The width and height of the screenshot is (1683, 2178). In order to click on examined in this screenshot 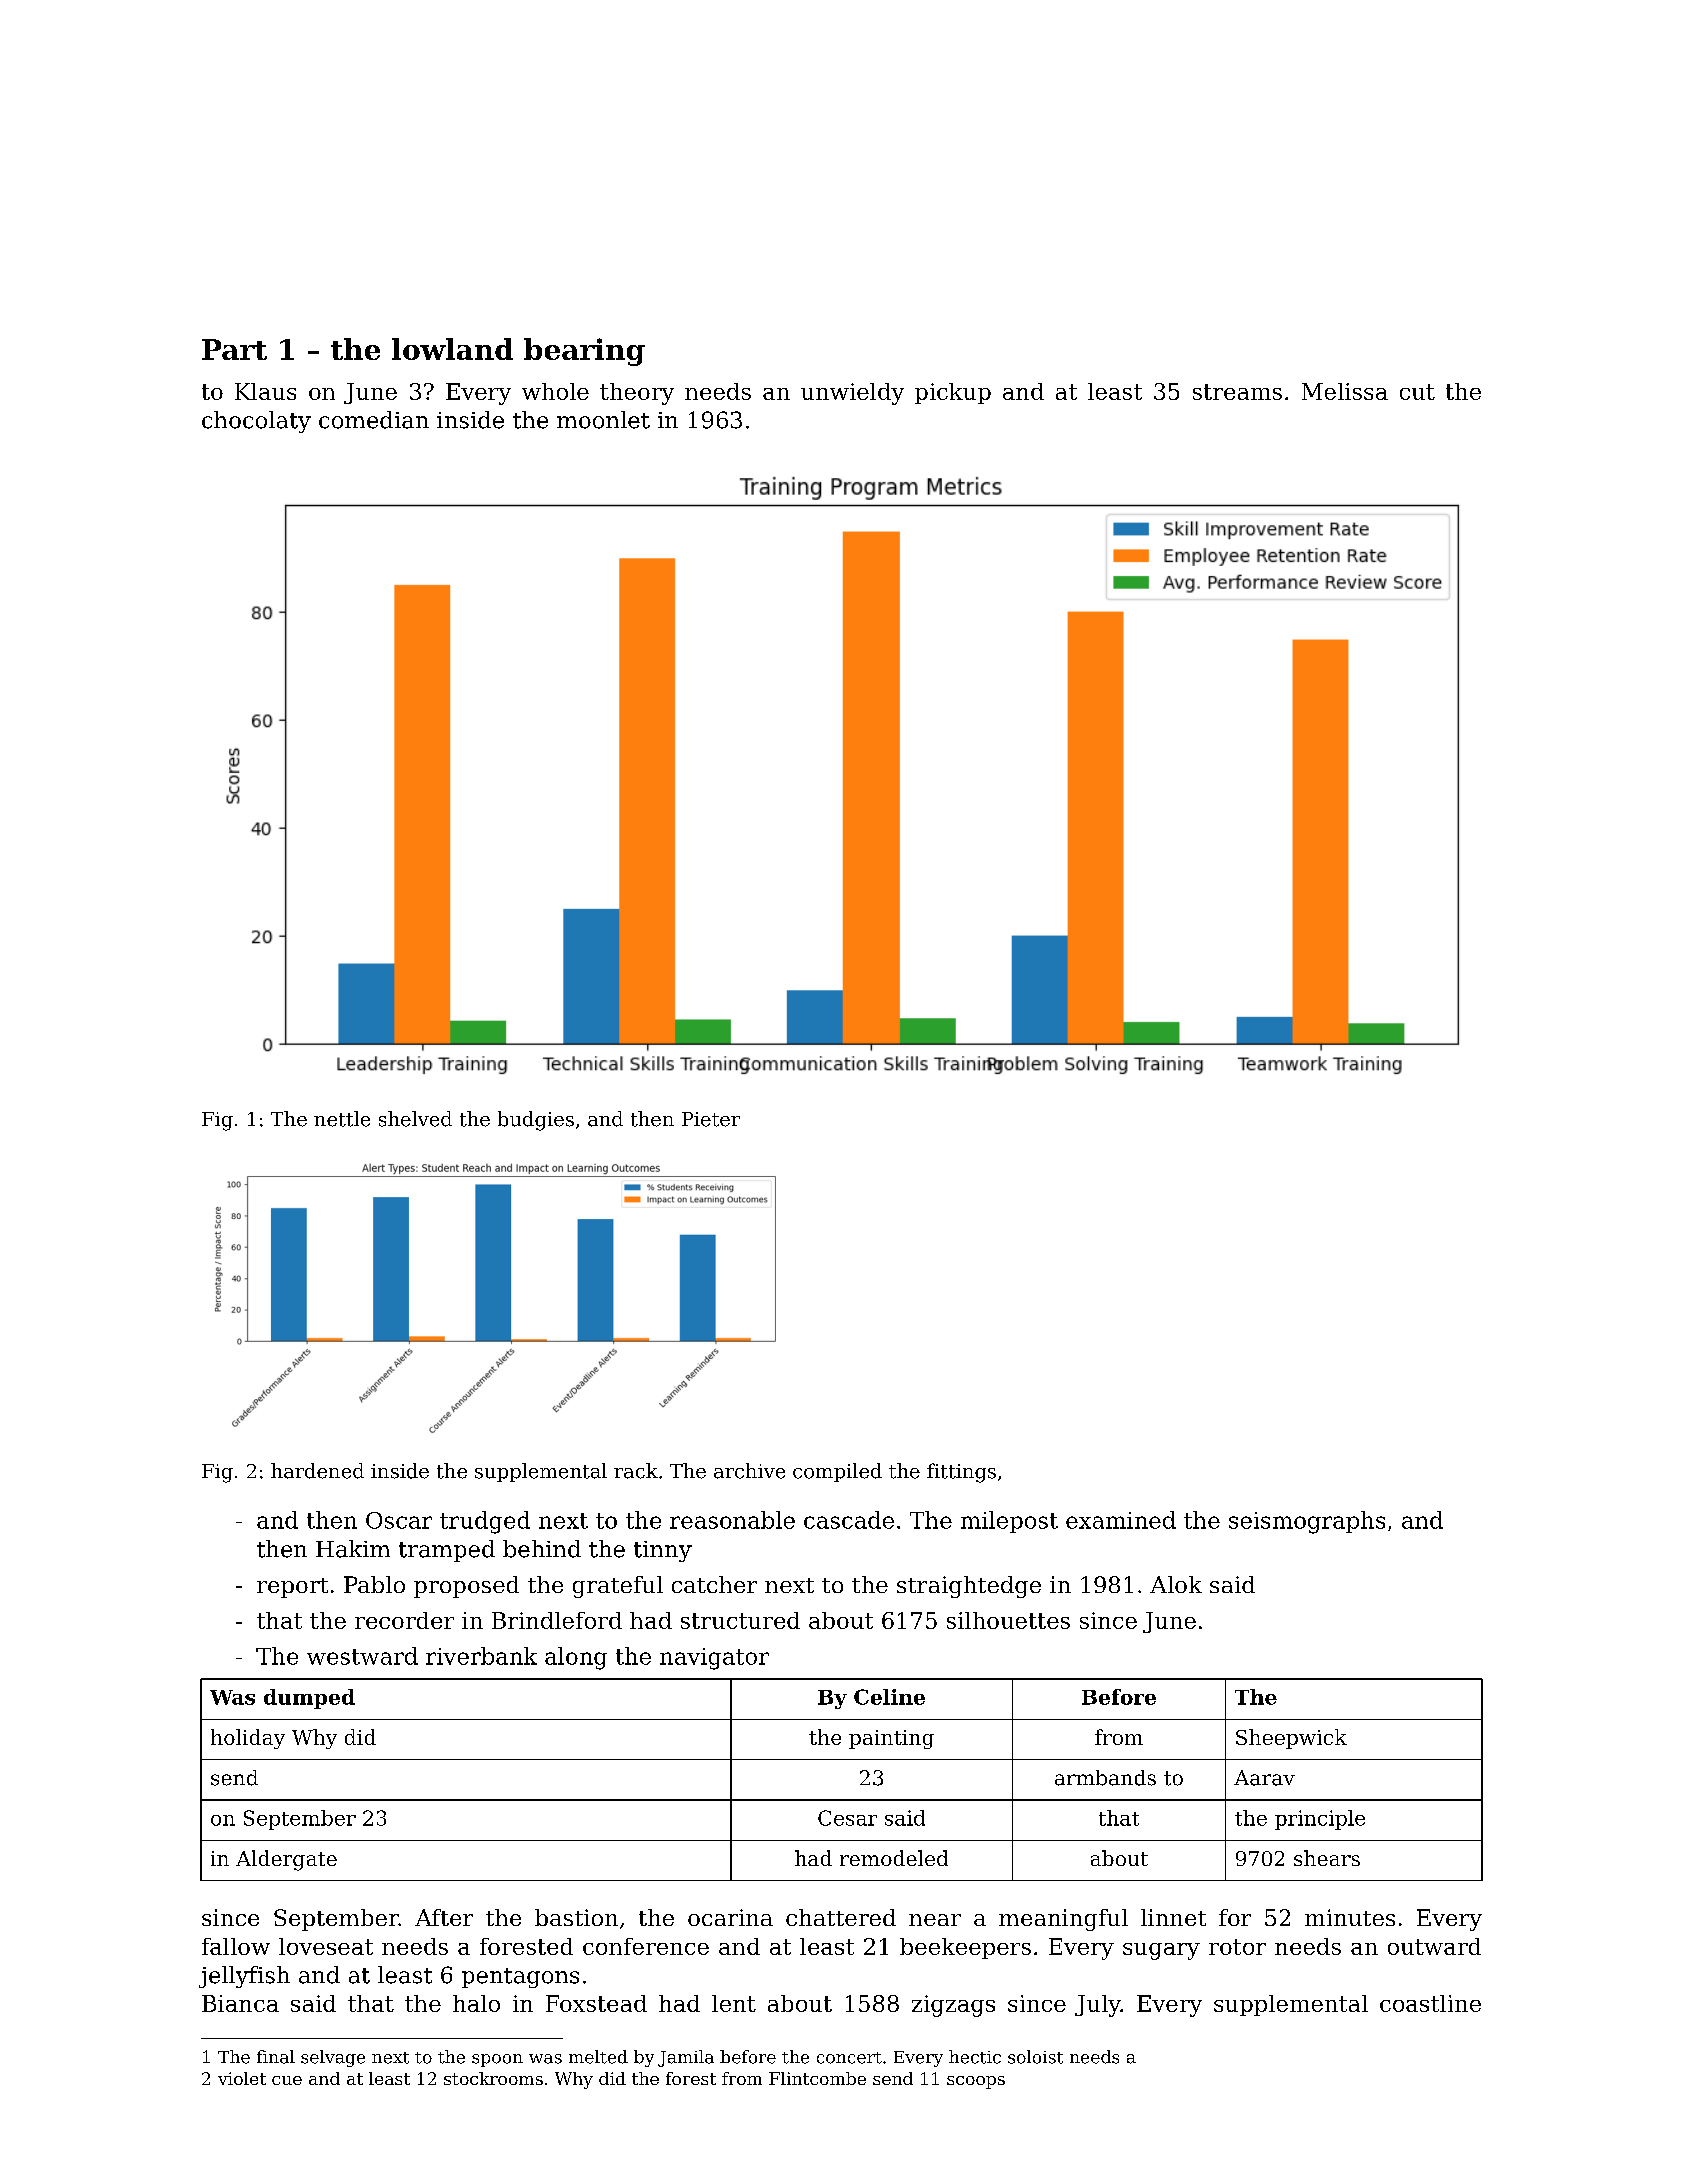, I will do `click(1121, 1520)`.
